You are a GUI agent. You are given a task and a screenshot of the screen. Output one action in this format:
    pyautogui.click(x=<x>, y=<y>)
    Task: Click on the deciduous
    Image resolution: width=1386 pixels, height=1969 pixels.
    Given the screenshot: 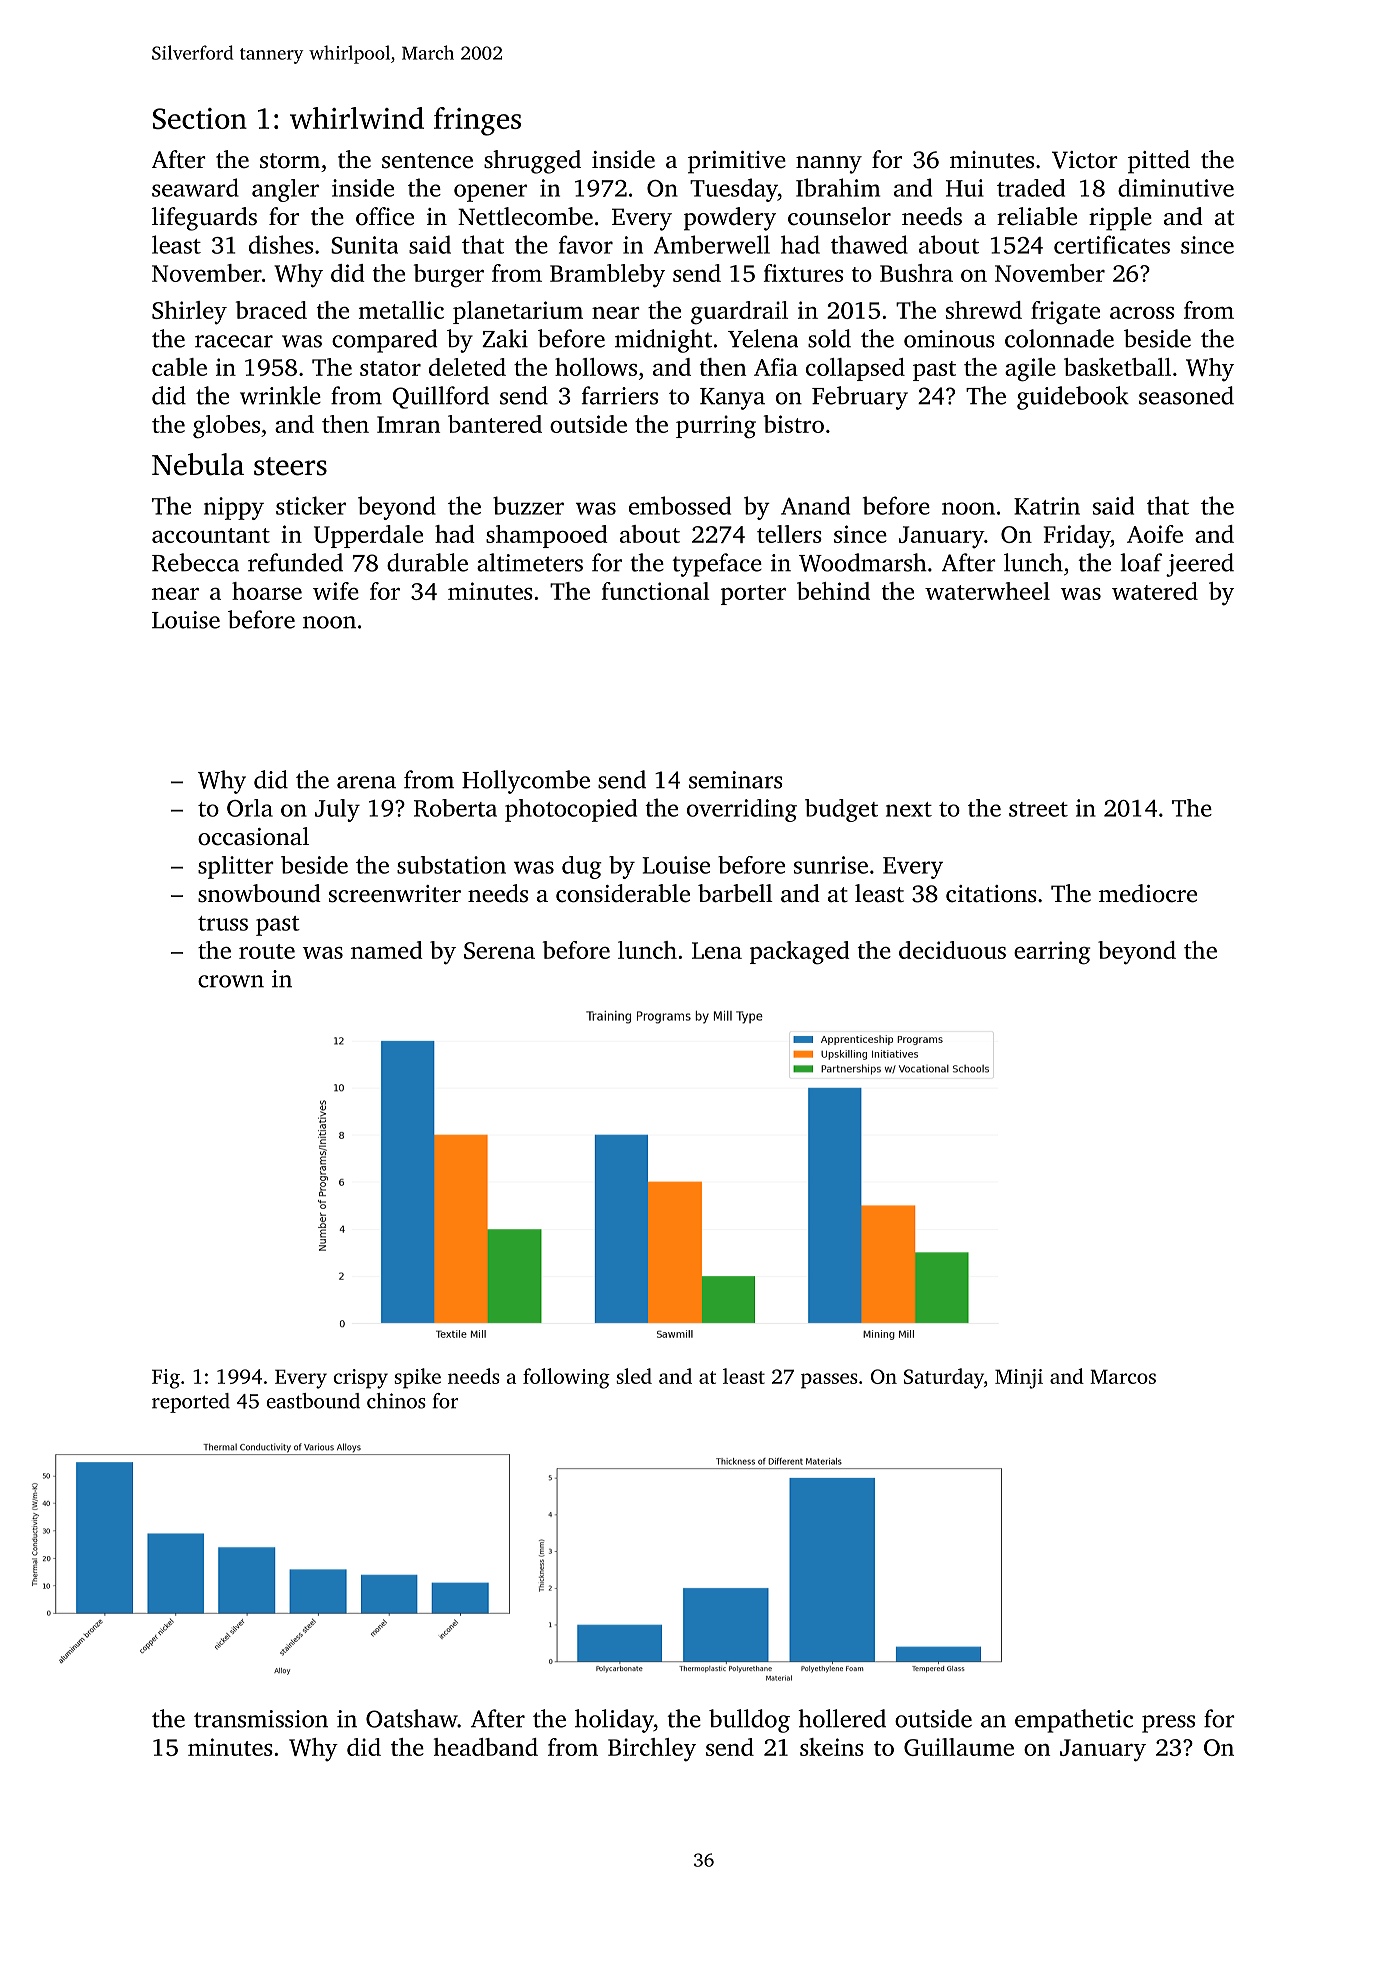 What is the action you would take?
    pyautogui.click(x=952, y=950)
